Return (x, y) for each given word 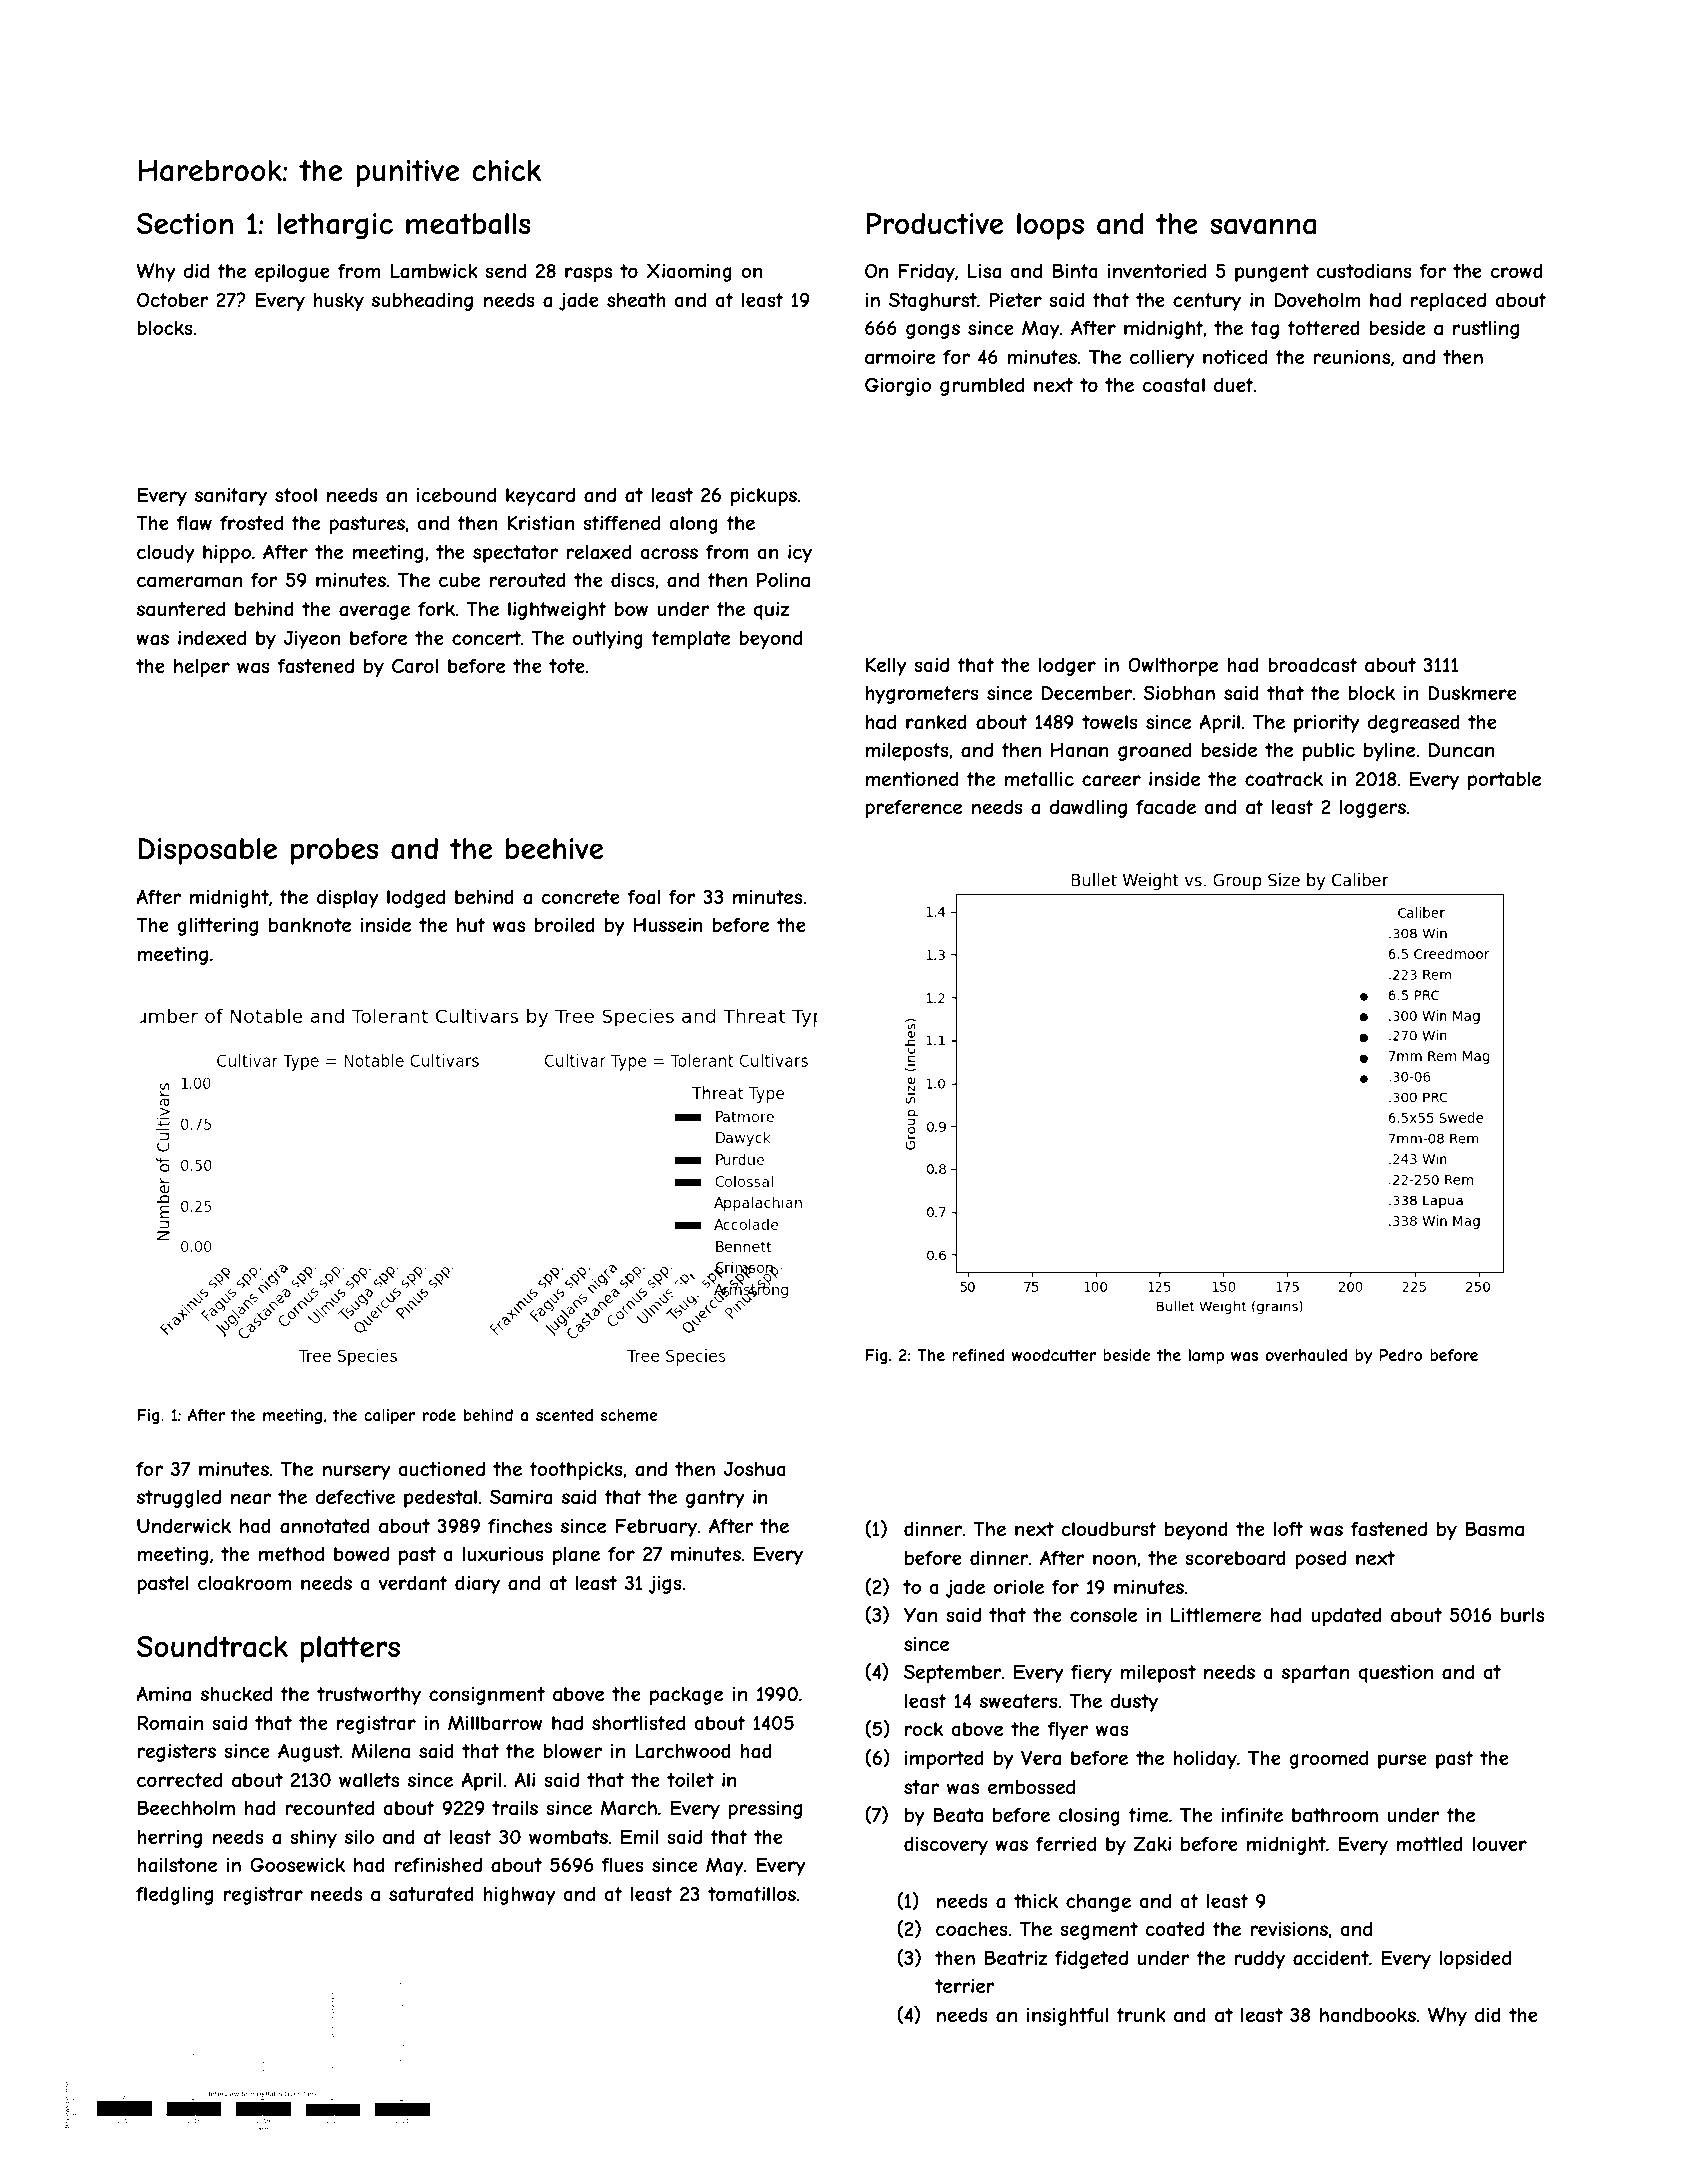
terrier (964, 1986)
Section (185, 223)
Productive (934, 224)
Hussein (668, 924)
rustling (1486, 330)
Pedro (1401, 1355)
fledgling (174, 1895)
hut (471, 925)
